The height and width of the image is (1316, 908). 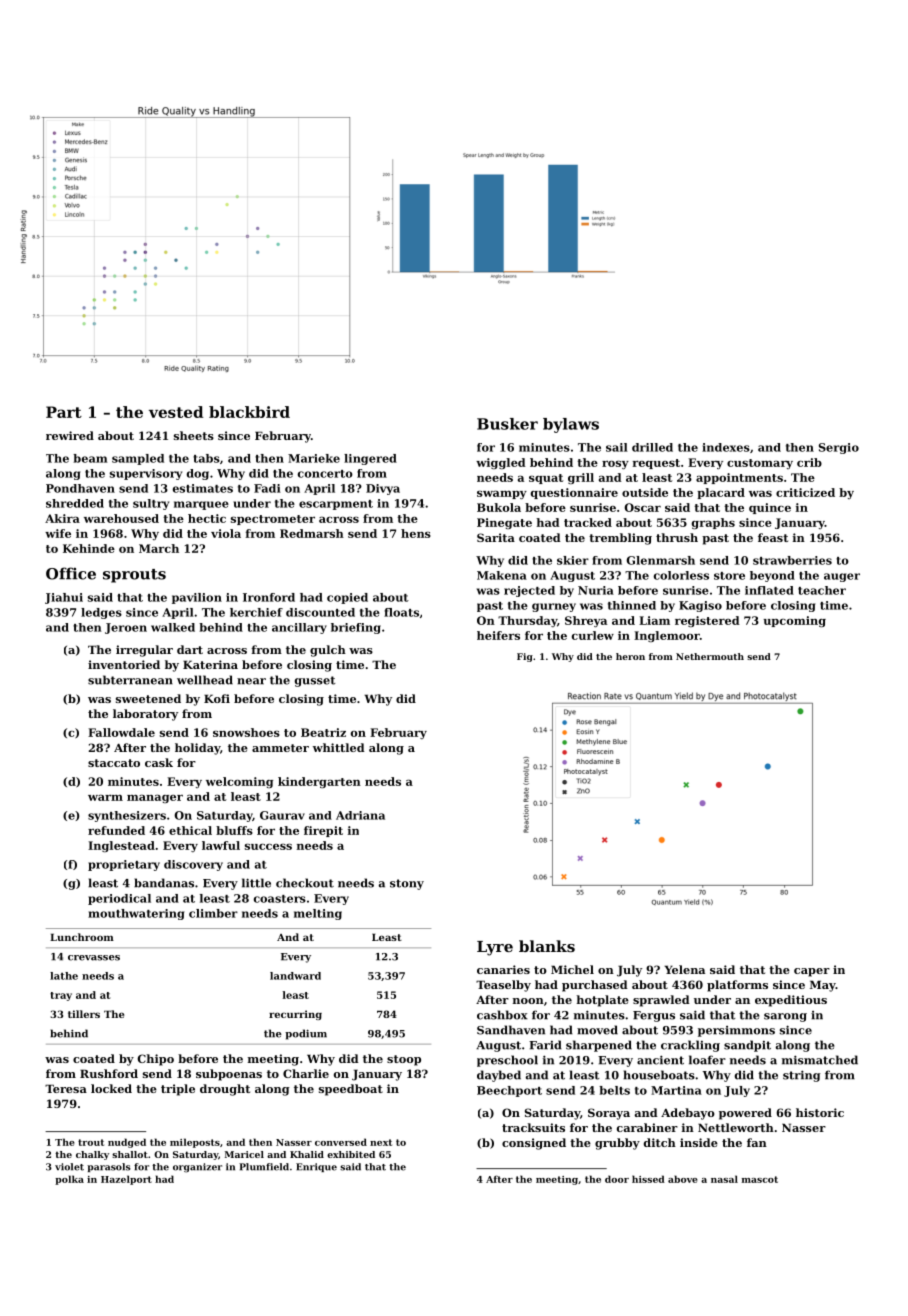 I want to click on heron, so click(x=630, y=656).
